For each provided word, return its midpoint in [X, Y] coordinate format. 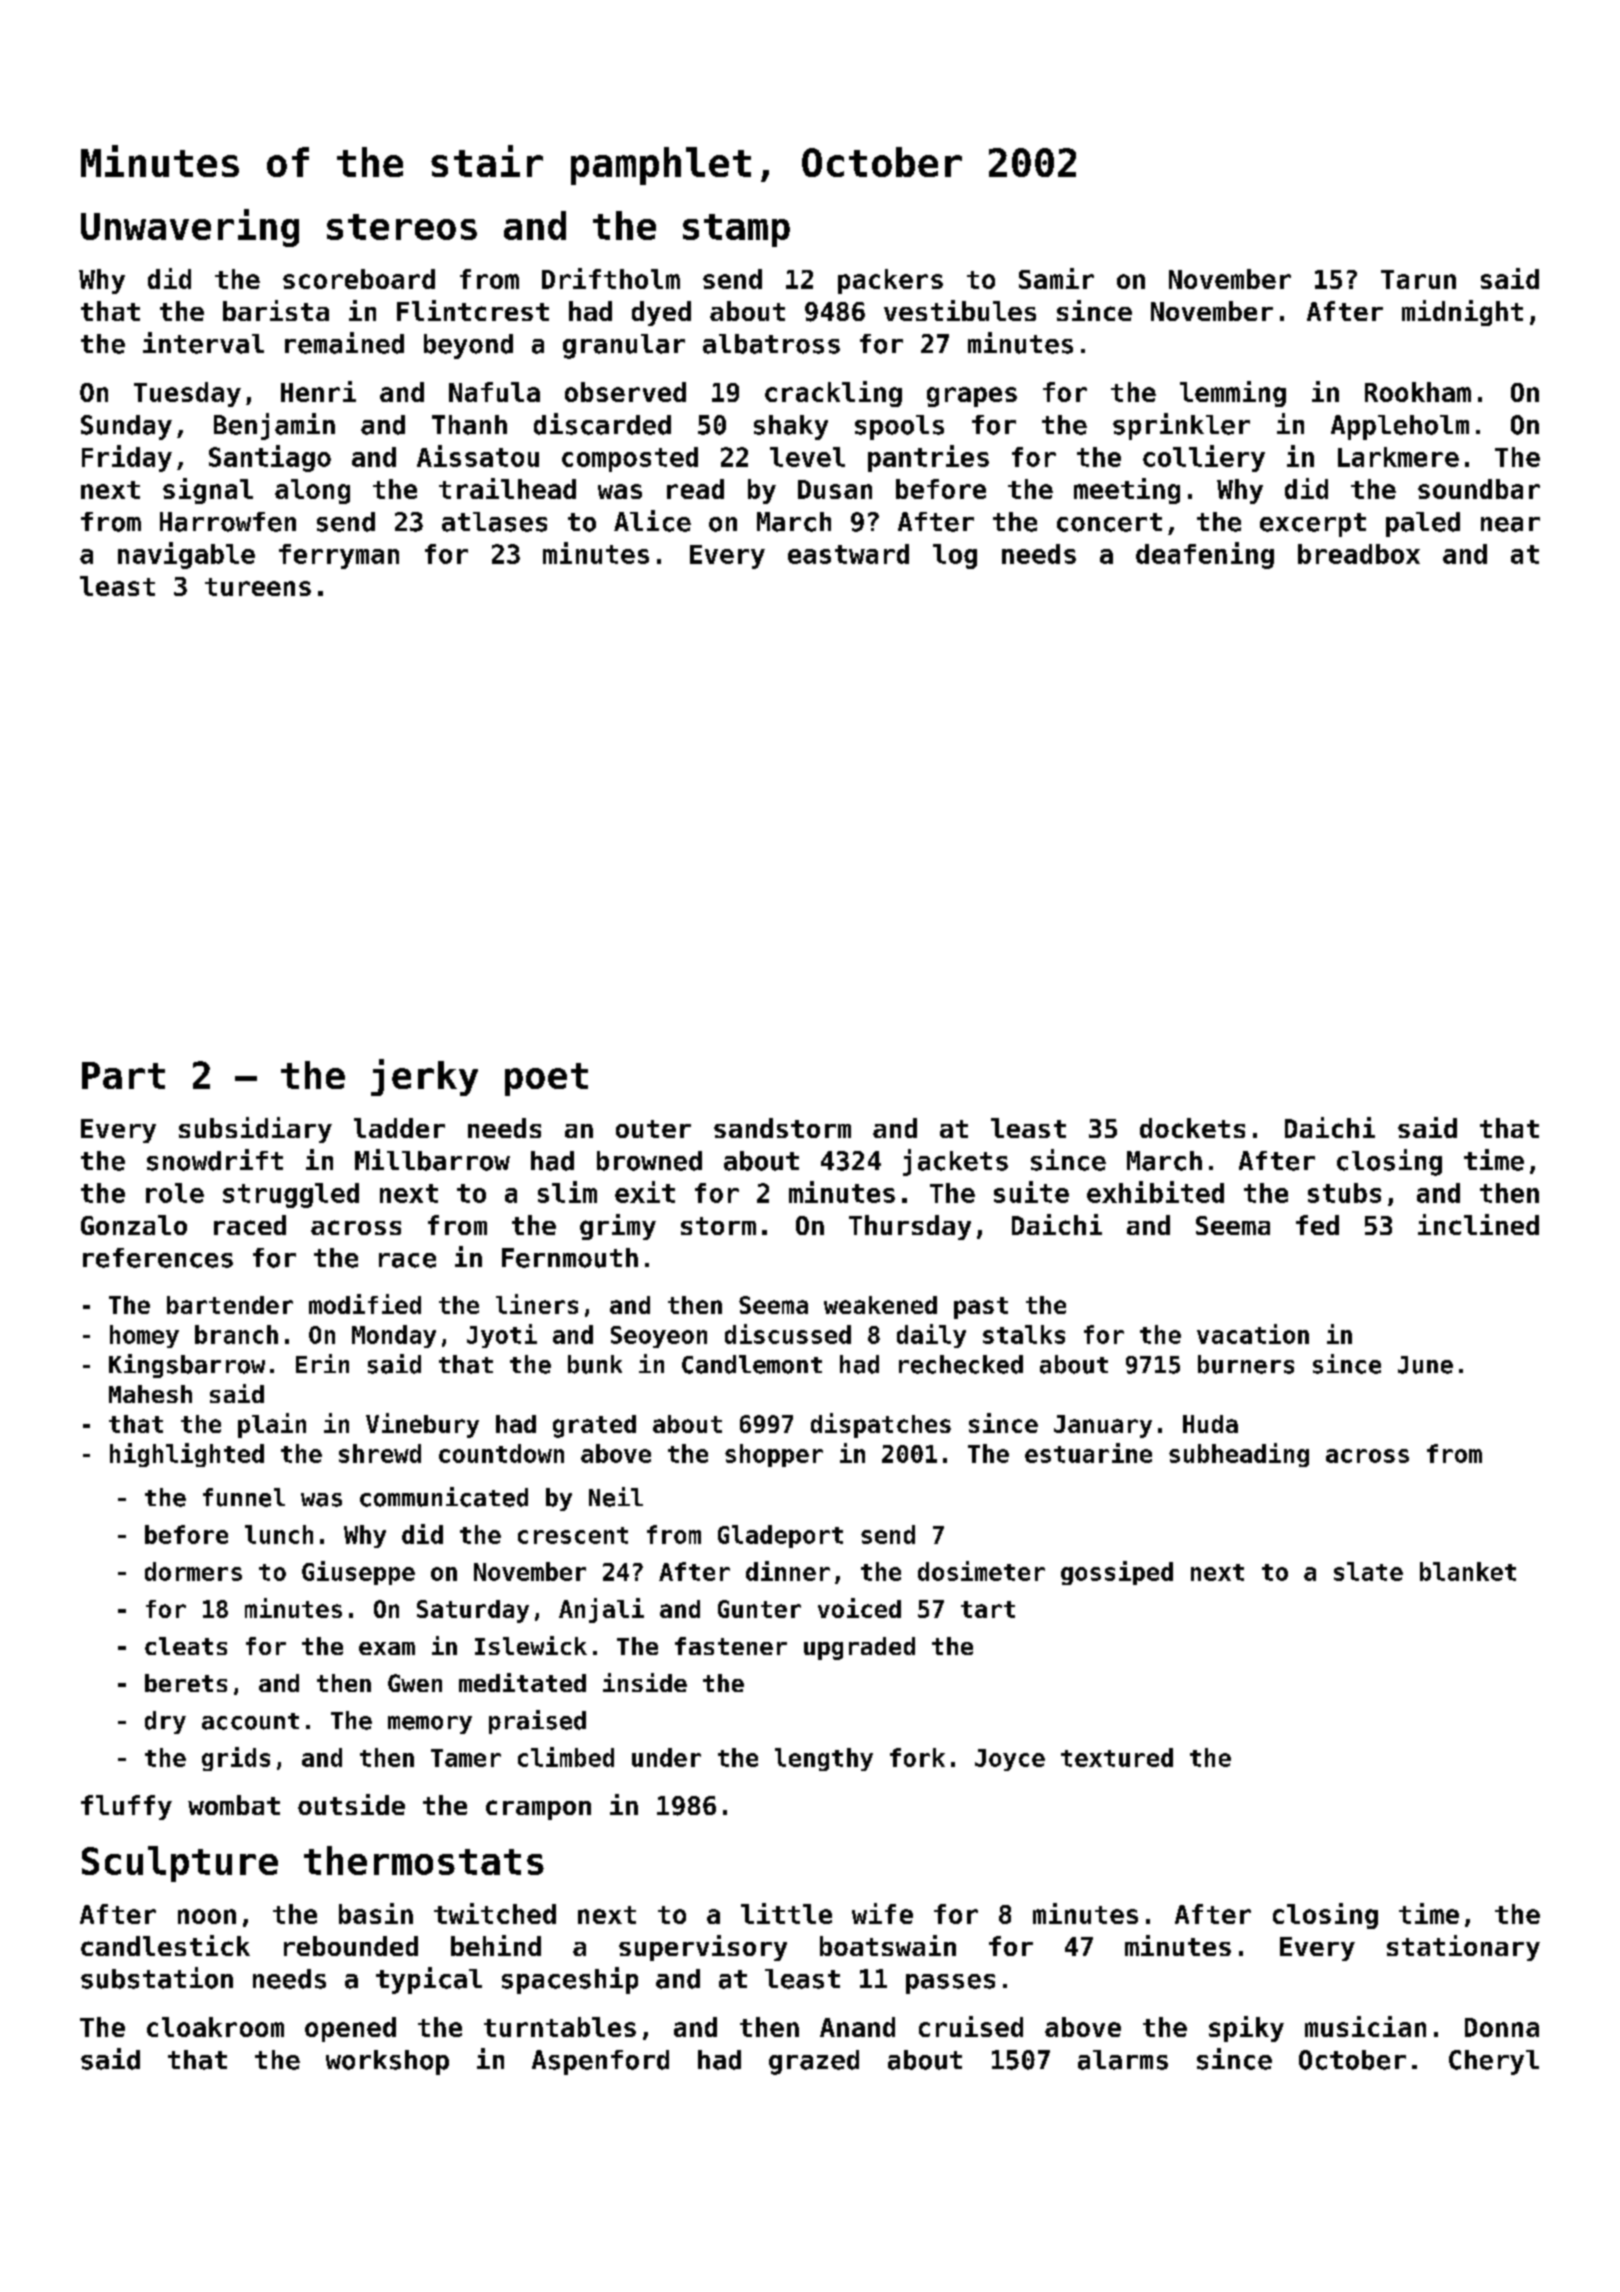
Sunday [126, 427]
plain [272, 1425]
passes [950, 1984]
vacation [1253, 1334]
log [955, 556]
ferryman [339, 556]
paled [1423, 524]
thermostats [424, 1860]
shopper [774, 1455]
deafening [1205, 555]
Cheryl [1494, 2062]
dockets [1192, 1128]
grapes [972, 397]
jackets [955, 1162]
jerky [424, 1077]
